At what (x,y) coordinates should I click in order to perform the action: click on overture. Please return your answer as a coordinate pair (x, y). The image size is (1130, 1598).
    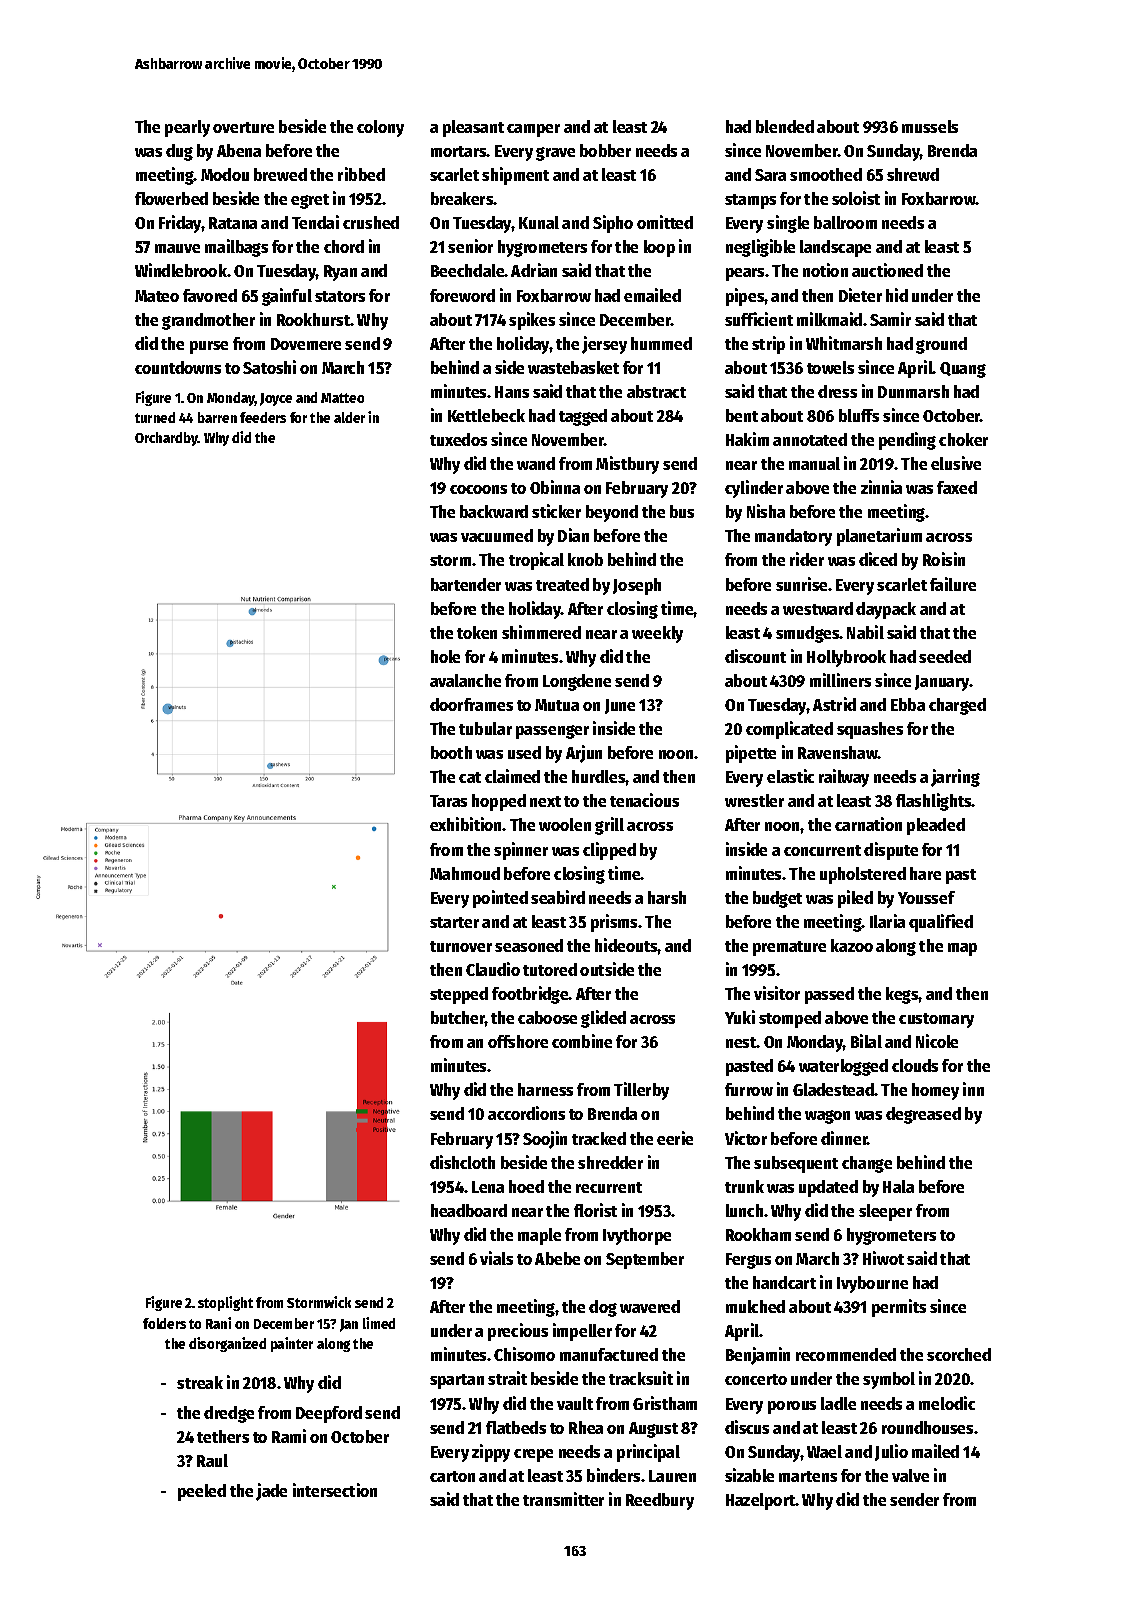
    Looking at the image, I should click on (243, 127).
